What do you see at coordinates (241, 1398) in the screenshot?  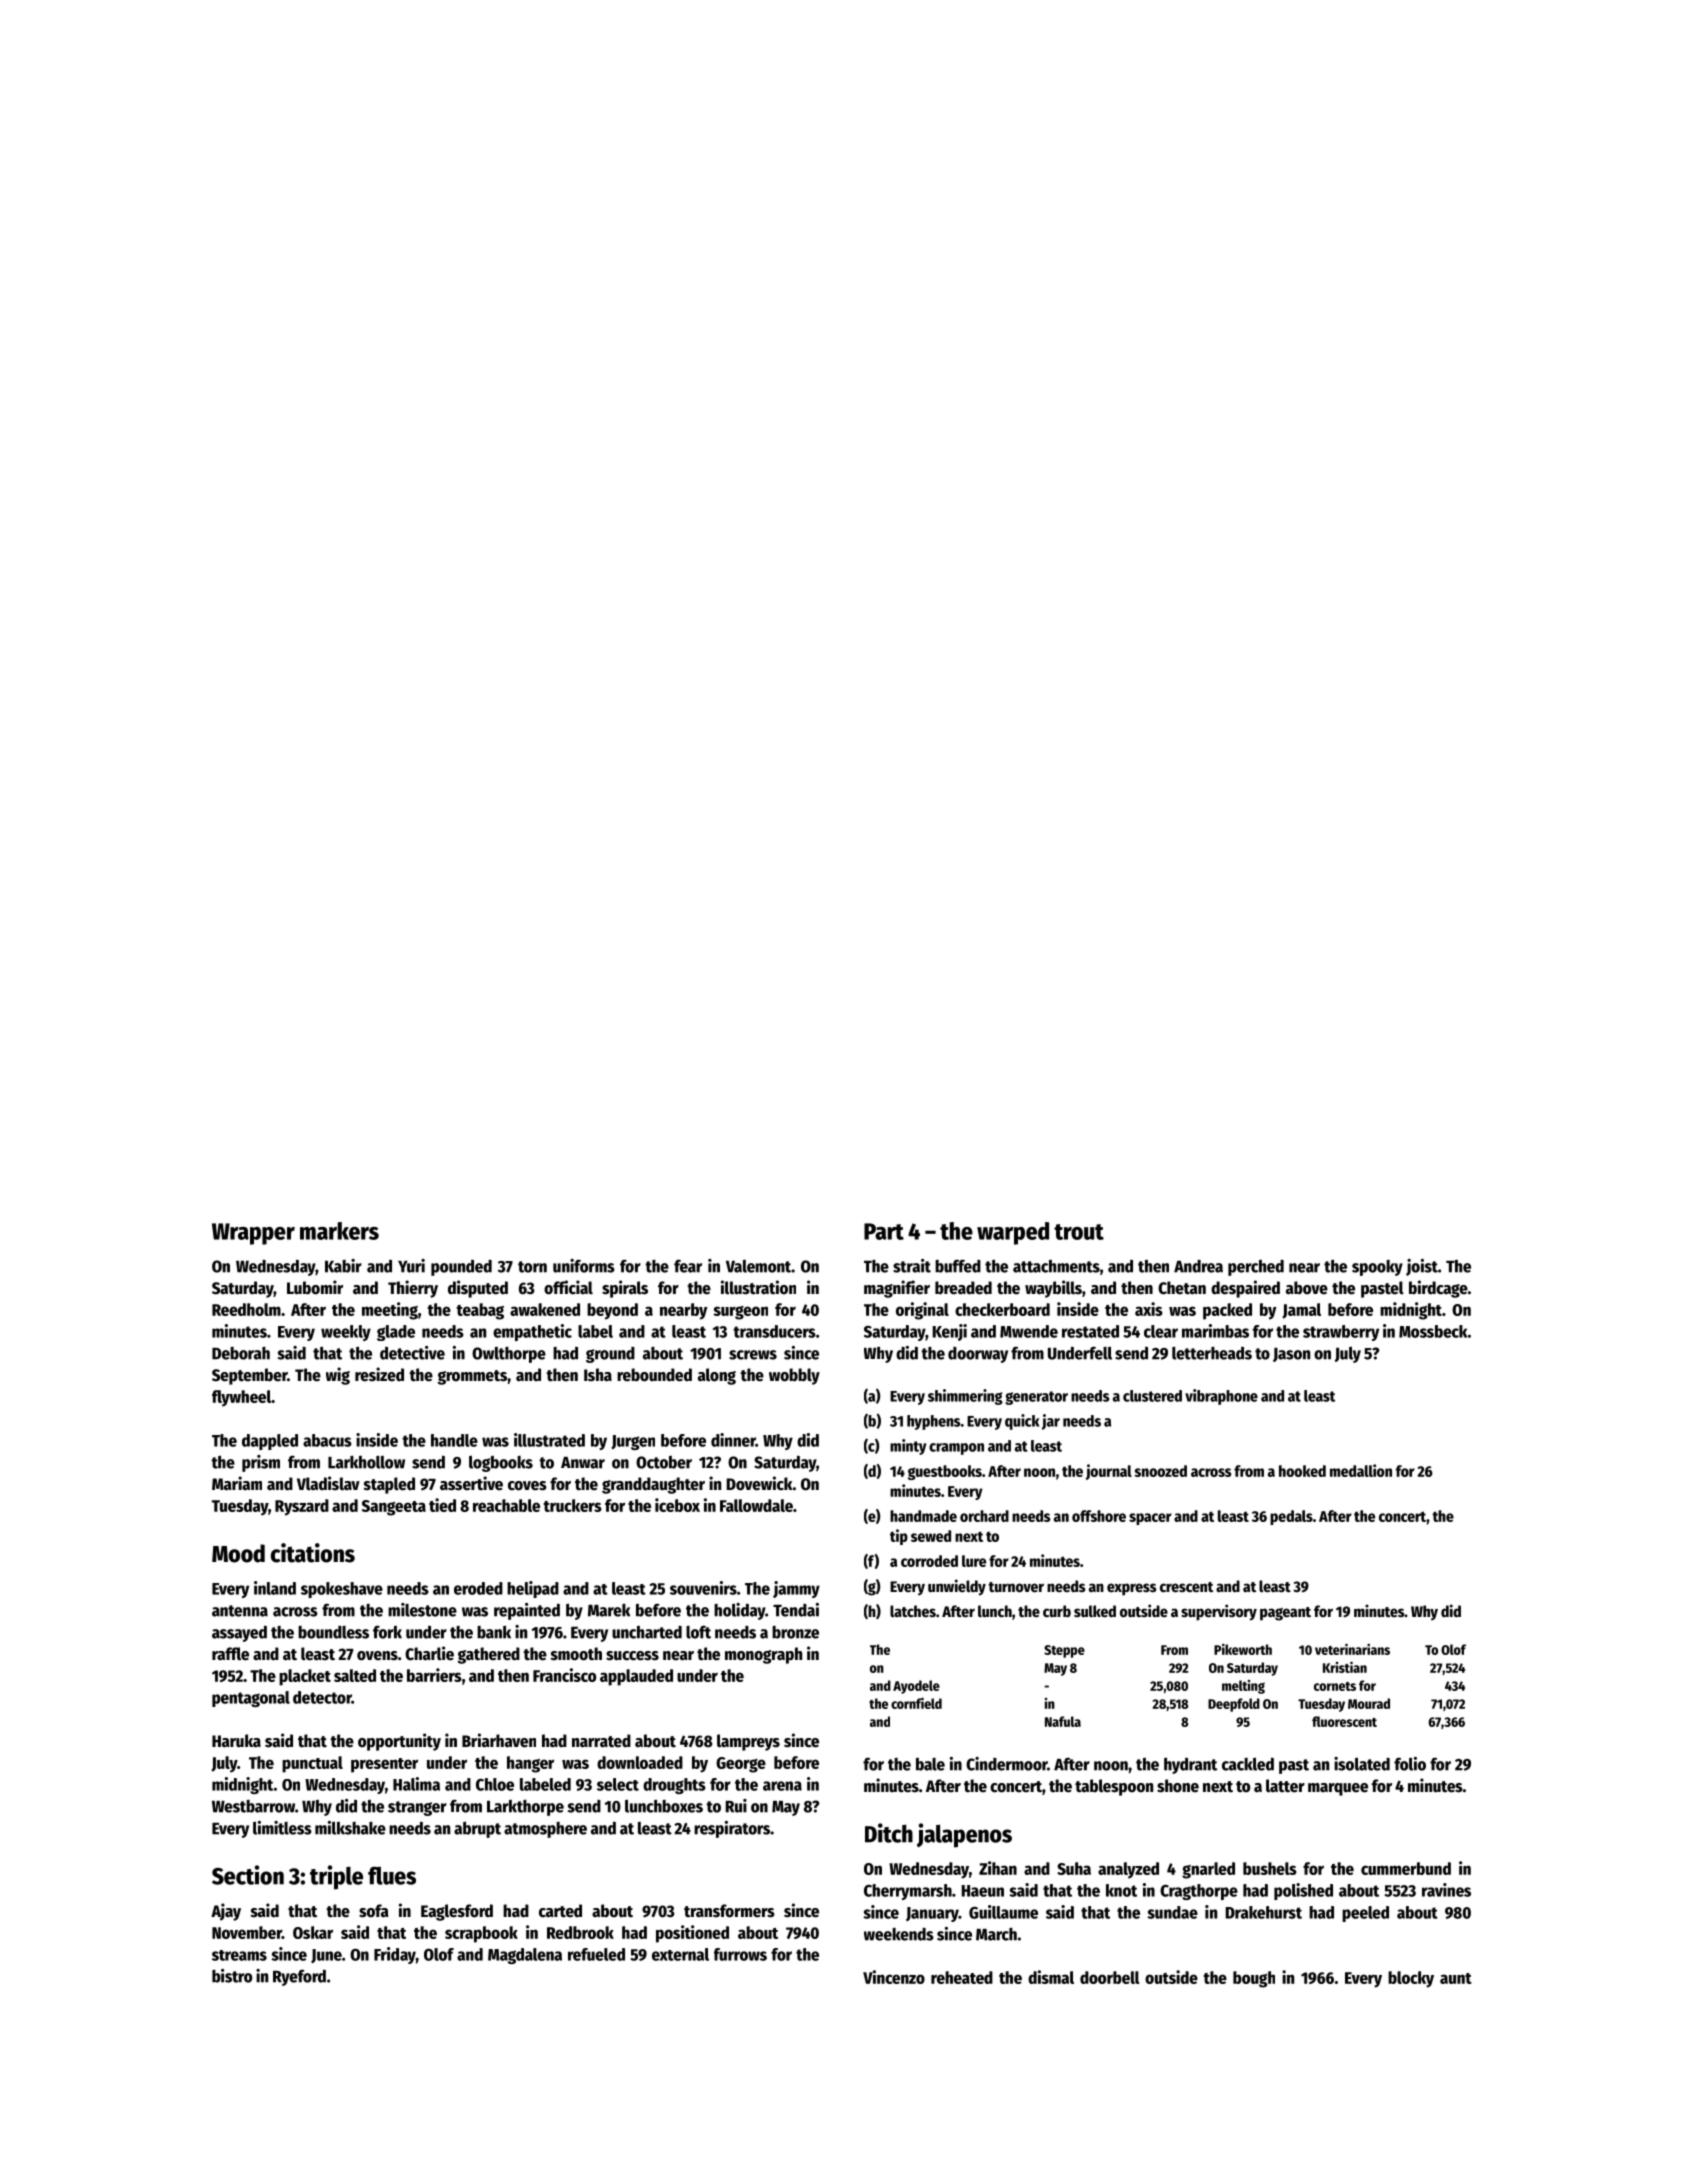 I see `flywheel` at bounding box center [241, 1398].
